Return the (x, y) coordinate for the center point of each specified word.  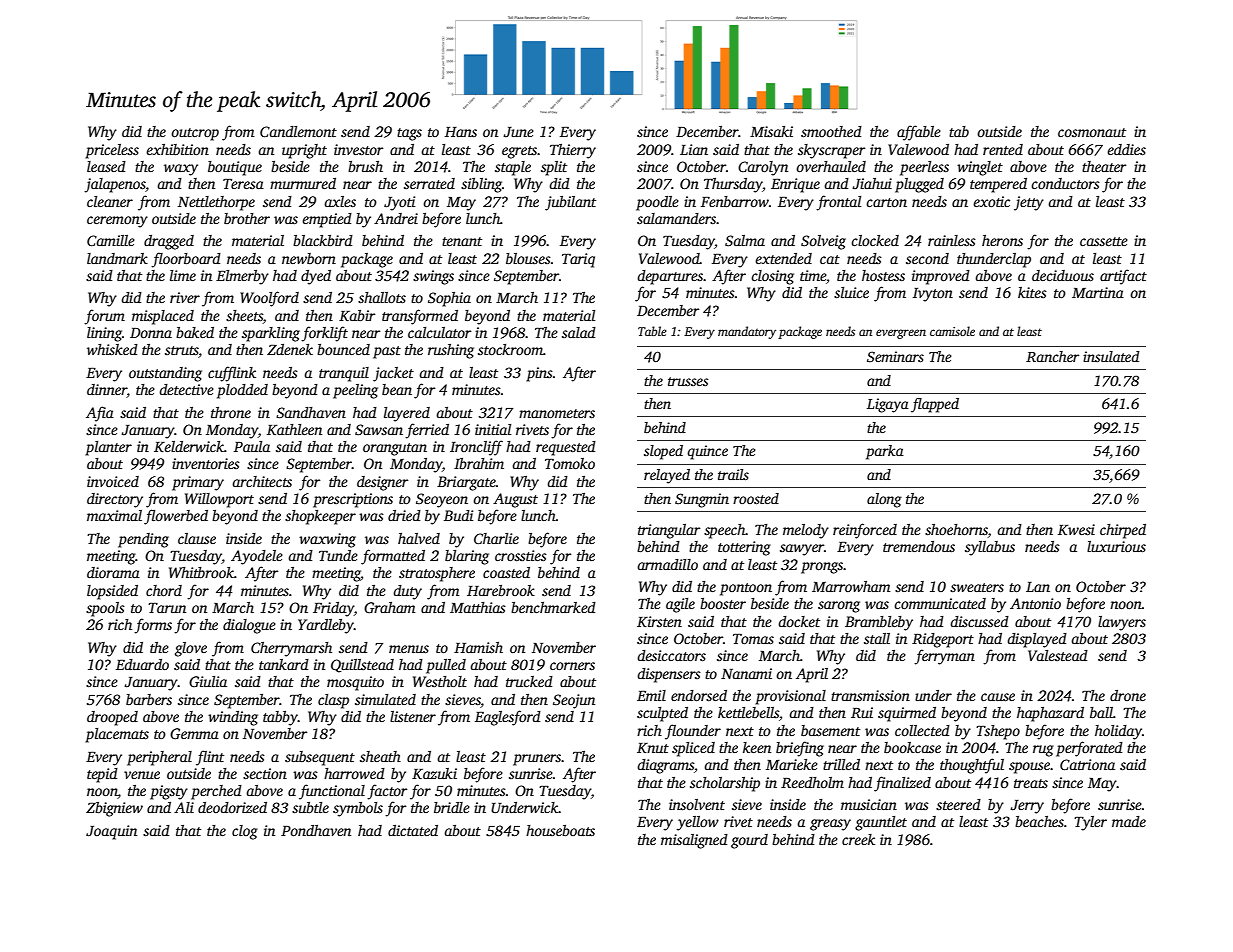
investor (359, 149)
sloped (663, 452)
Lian (694, 149)
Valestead (1058, 655)
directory (115, 500)
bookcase (912, 747)
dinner (107, 391)
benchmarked (553, 607)
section (265, 773)
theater (1104, 166)
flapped (935, 405)
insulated (1111, 356)
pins (539, 374)
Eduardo (142, 664)
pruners (537, 760)
